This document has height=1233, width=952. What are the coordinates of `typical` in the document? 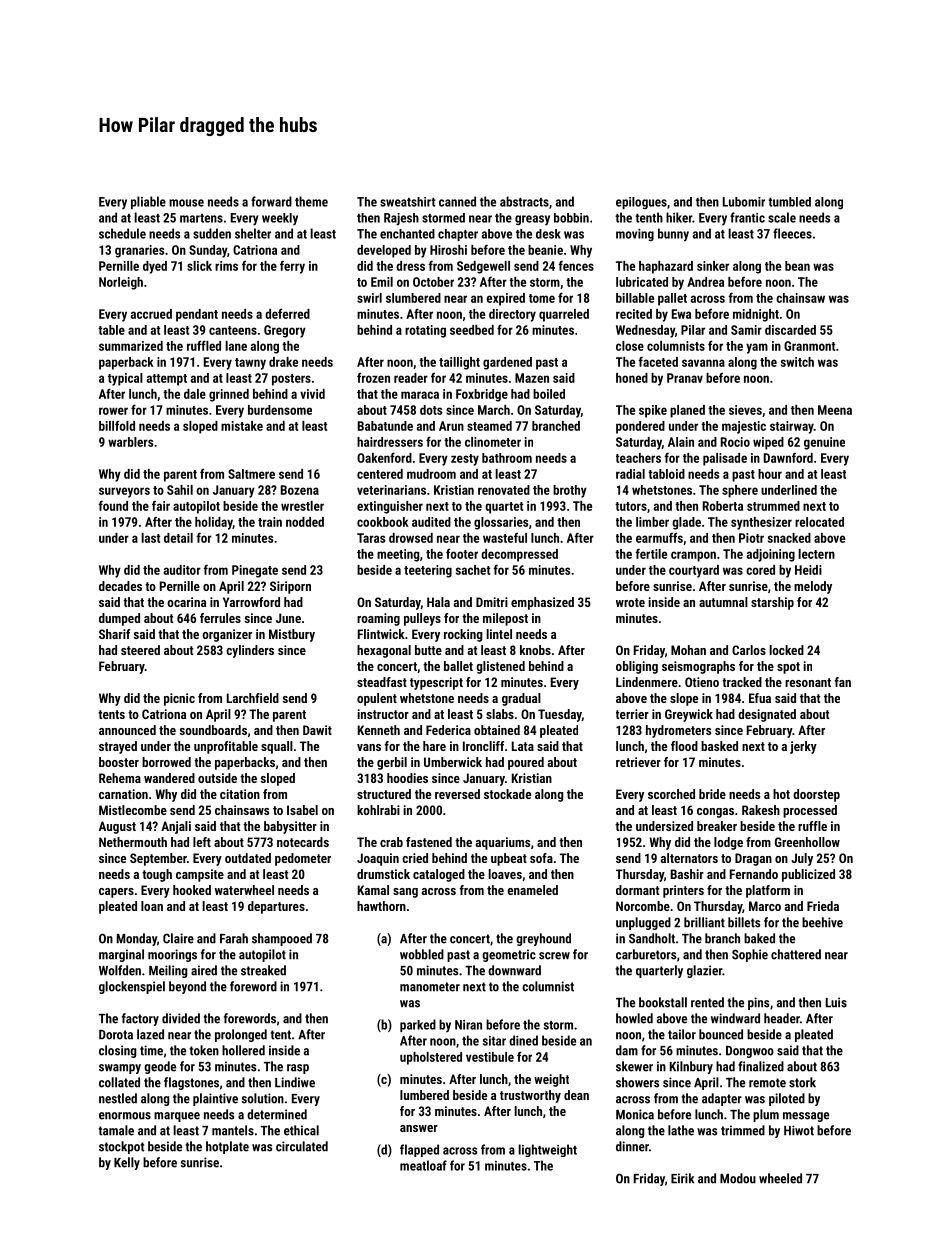 It's located at (125, 379).
